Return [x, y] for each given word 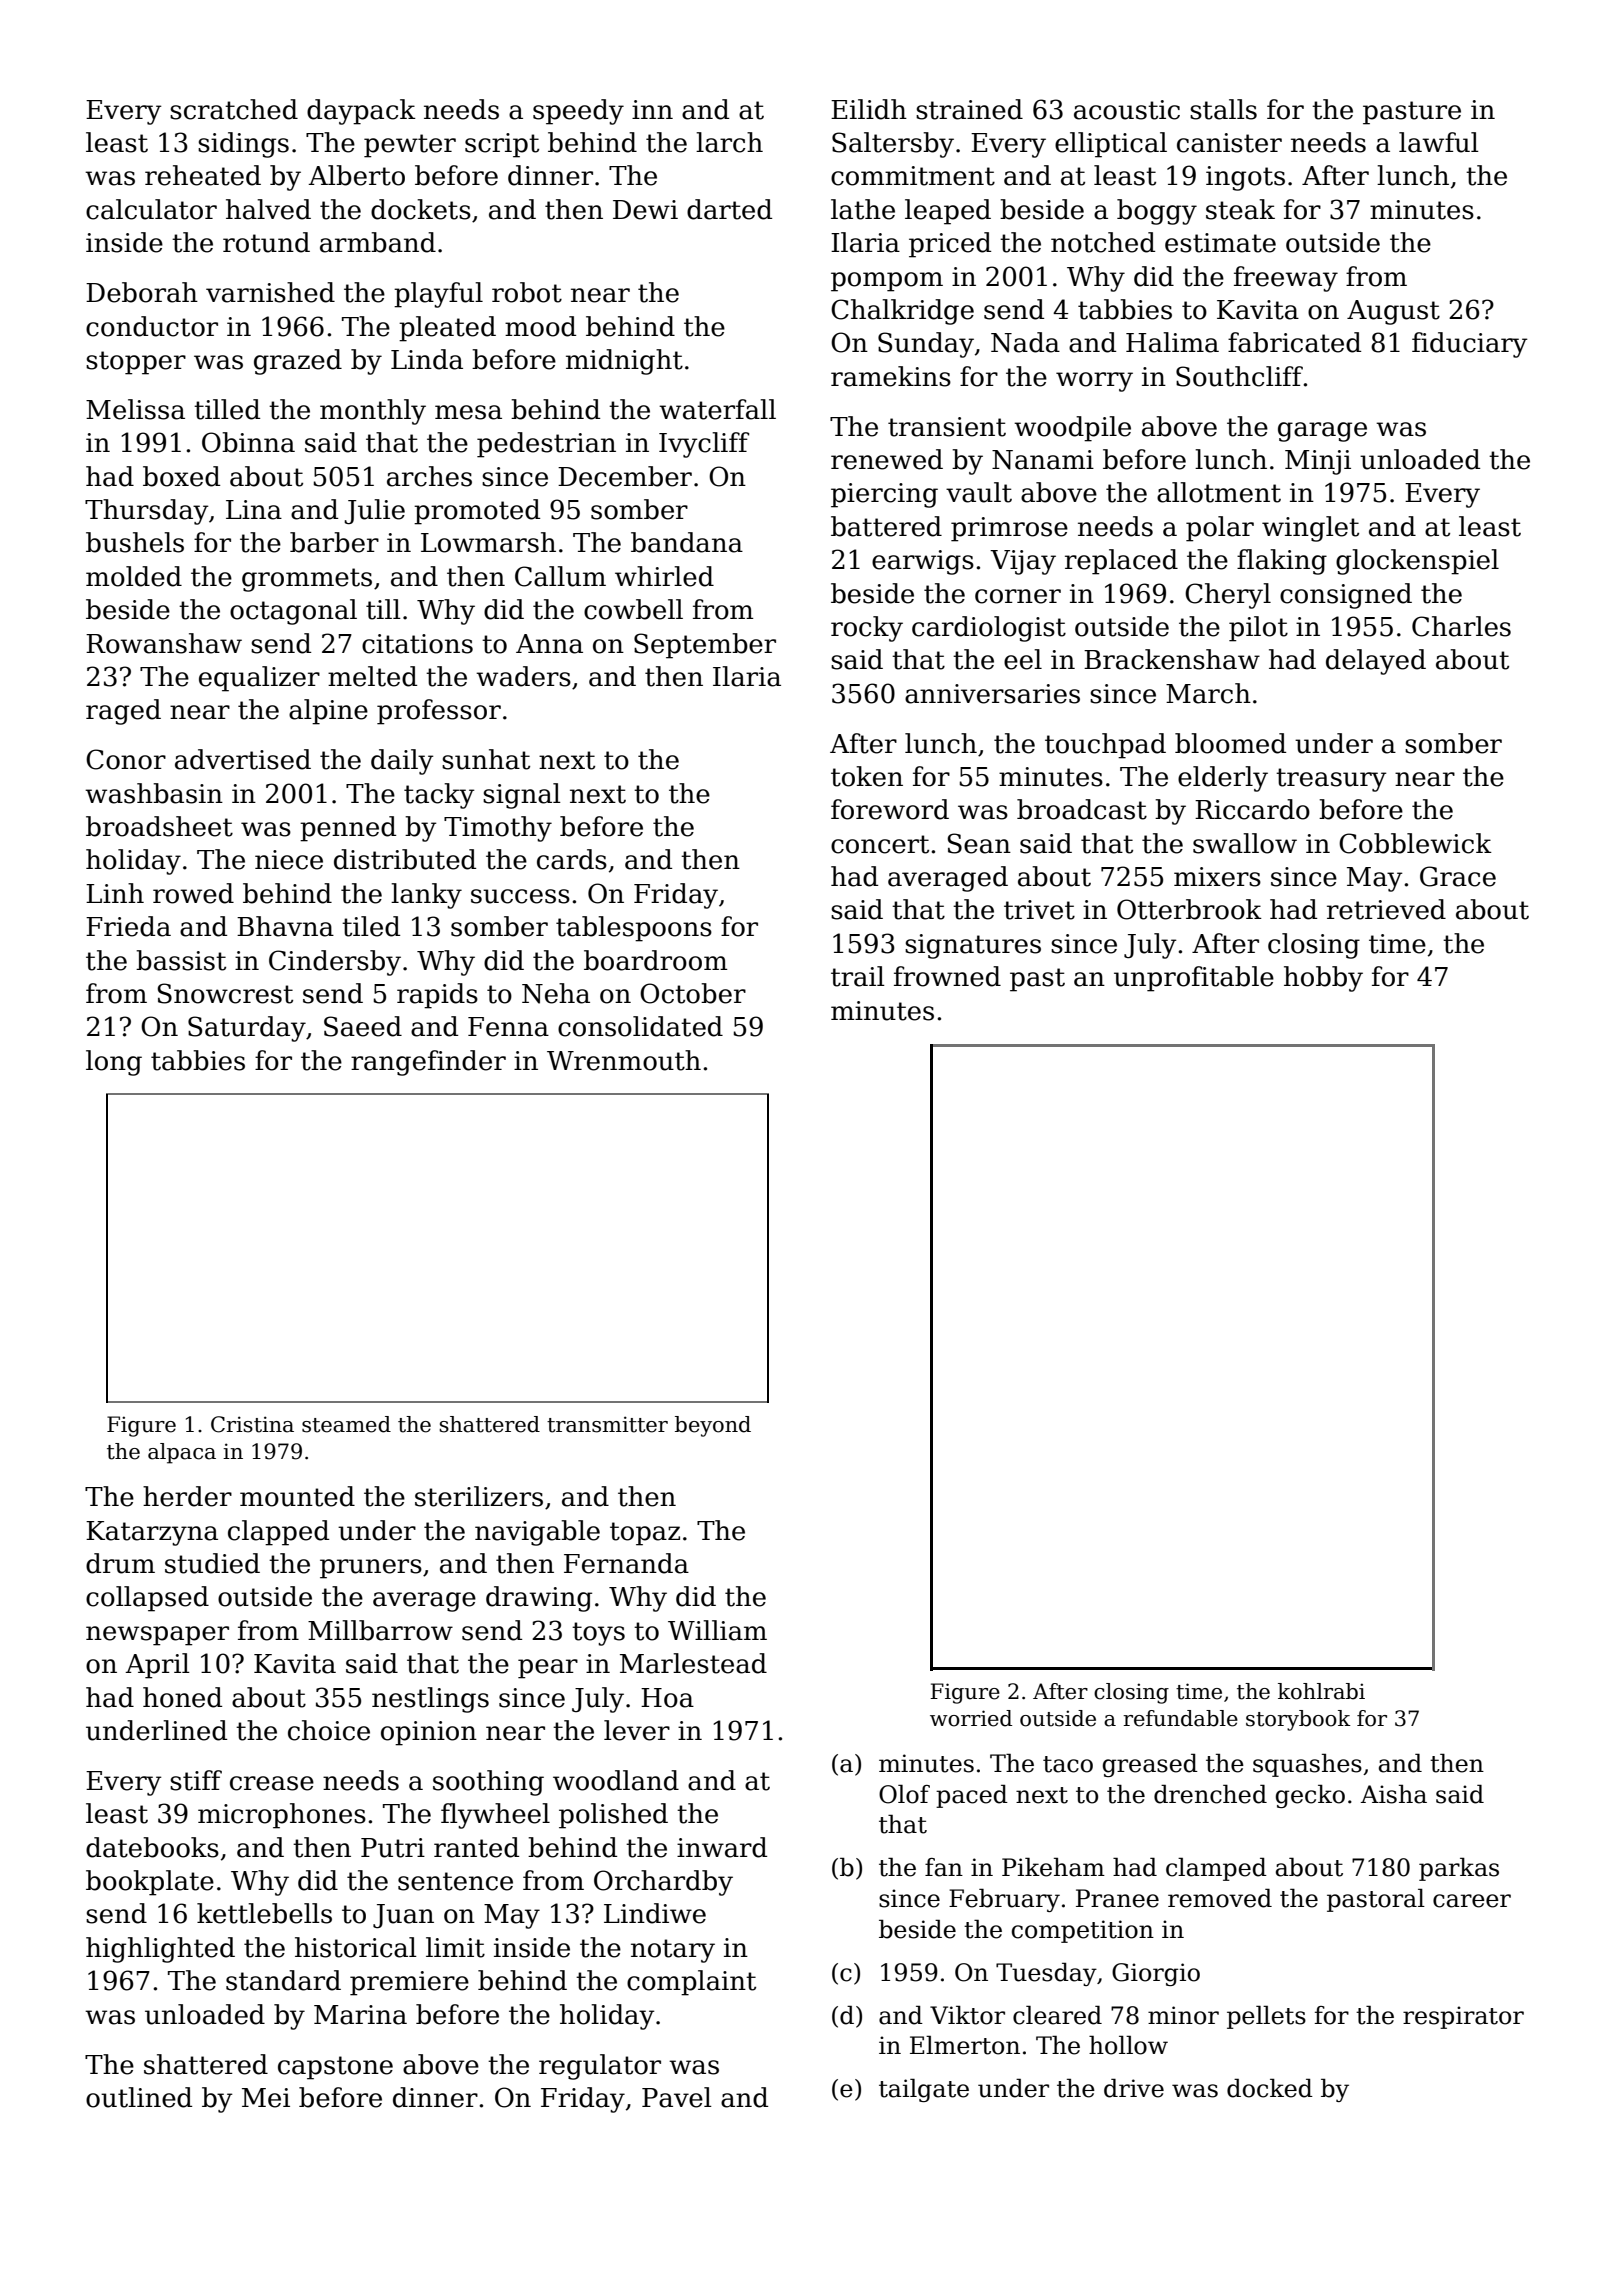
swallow [1245, 843]
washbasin [154, 793]
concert [880, 844]
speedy [578, 112]
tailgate [924, 2090]
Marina [360, 2015]
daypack [361, 112]
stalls [1223, 109]
